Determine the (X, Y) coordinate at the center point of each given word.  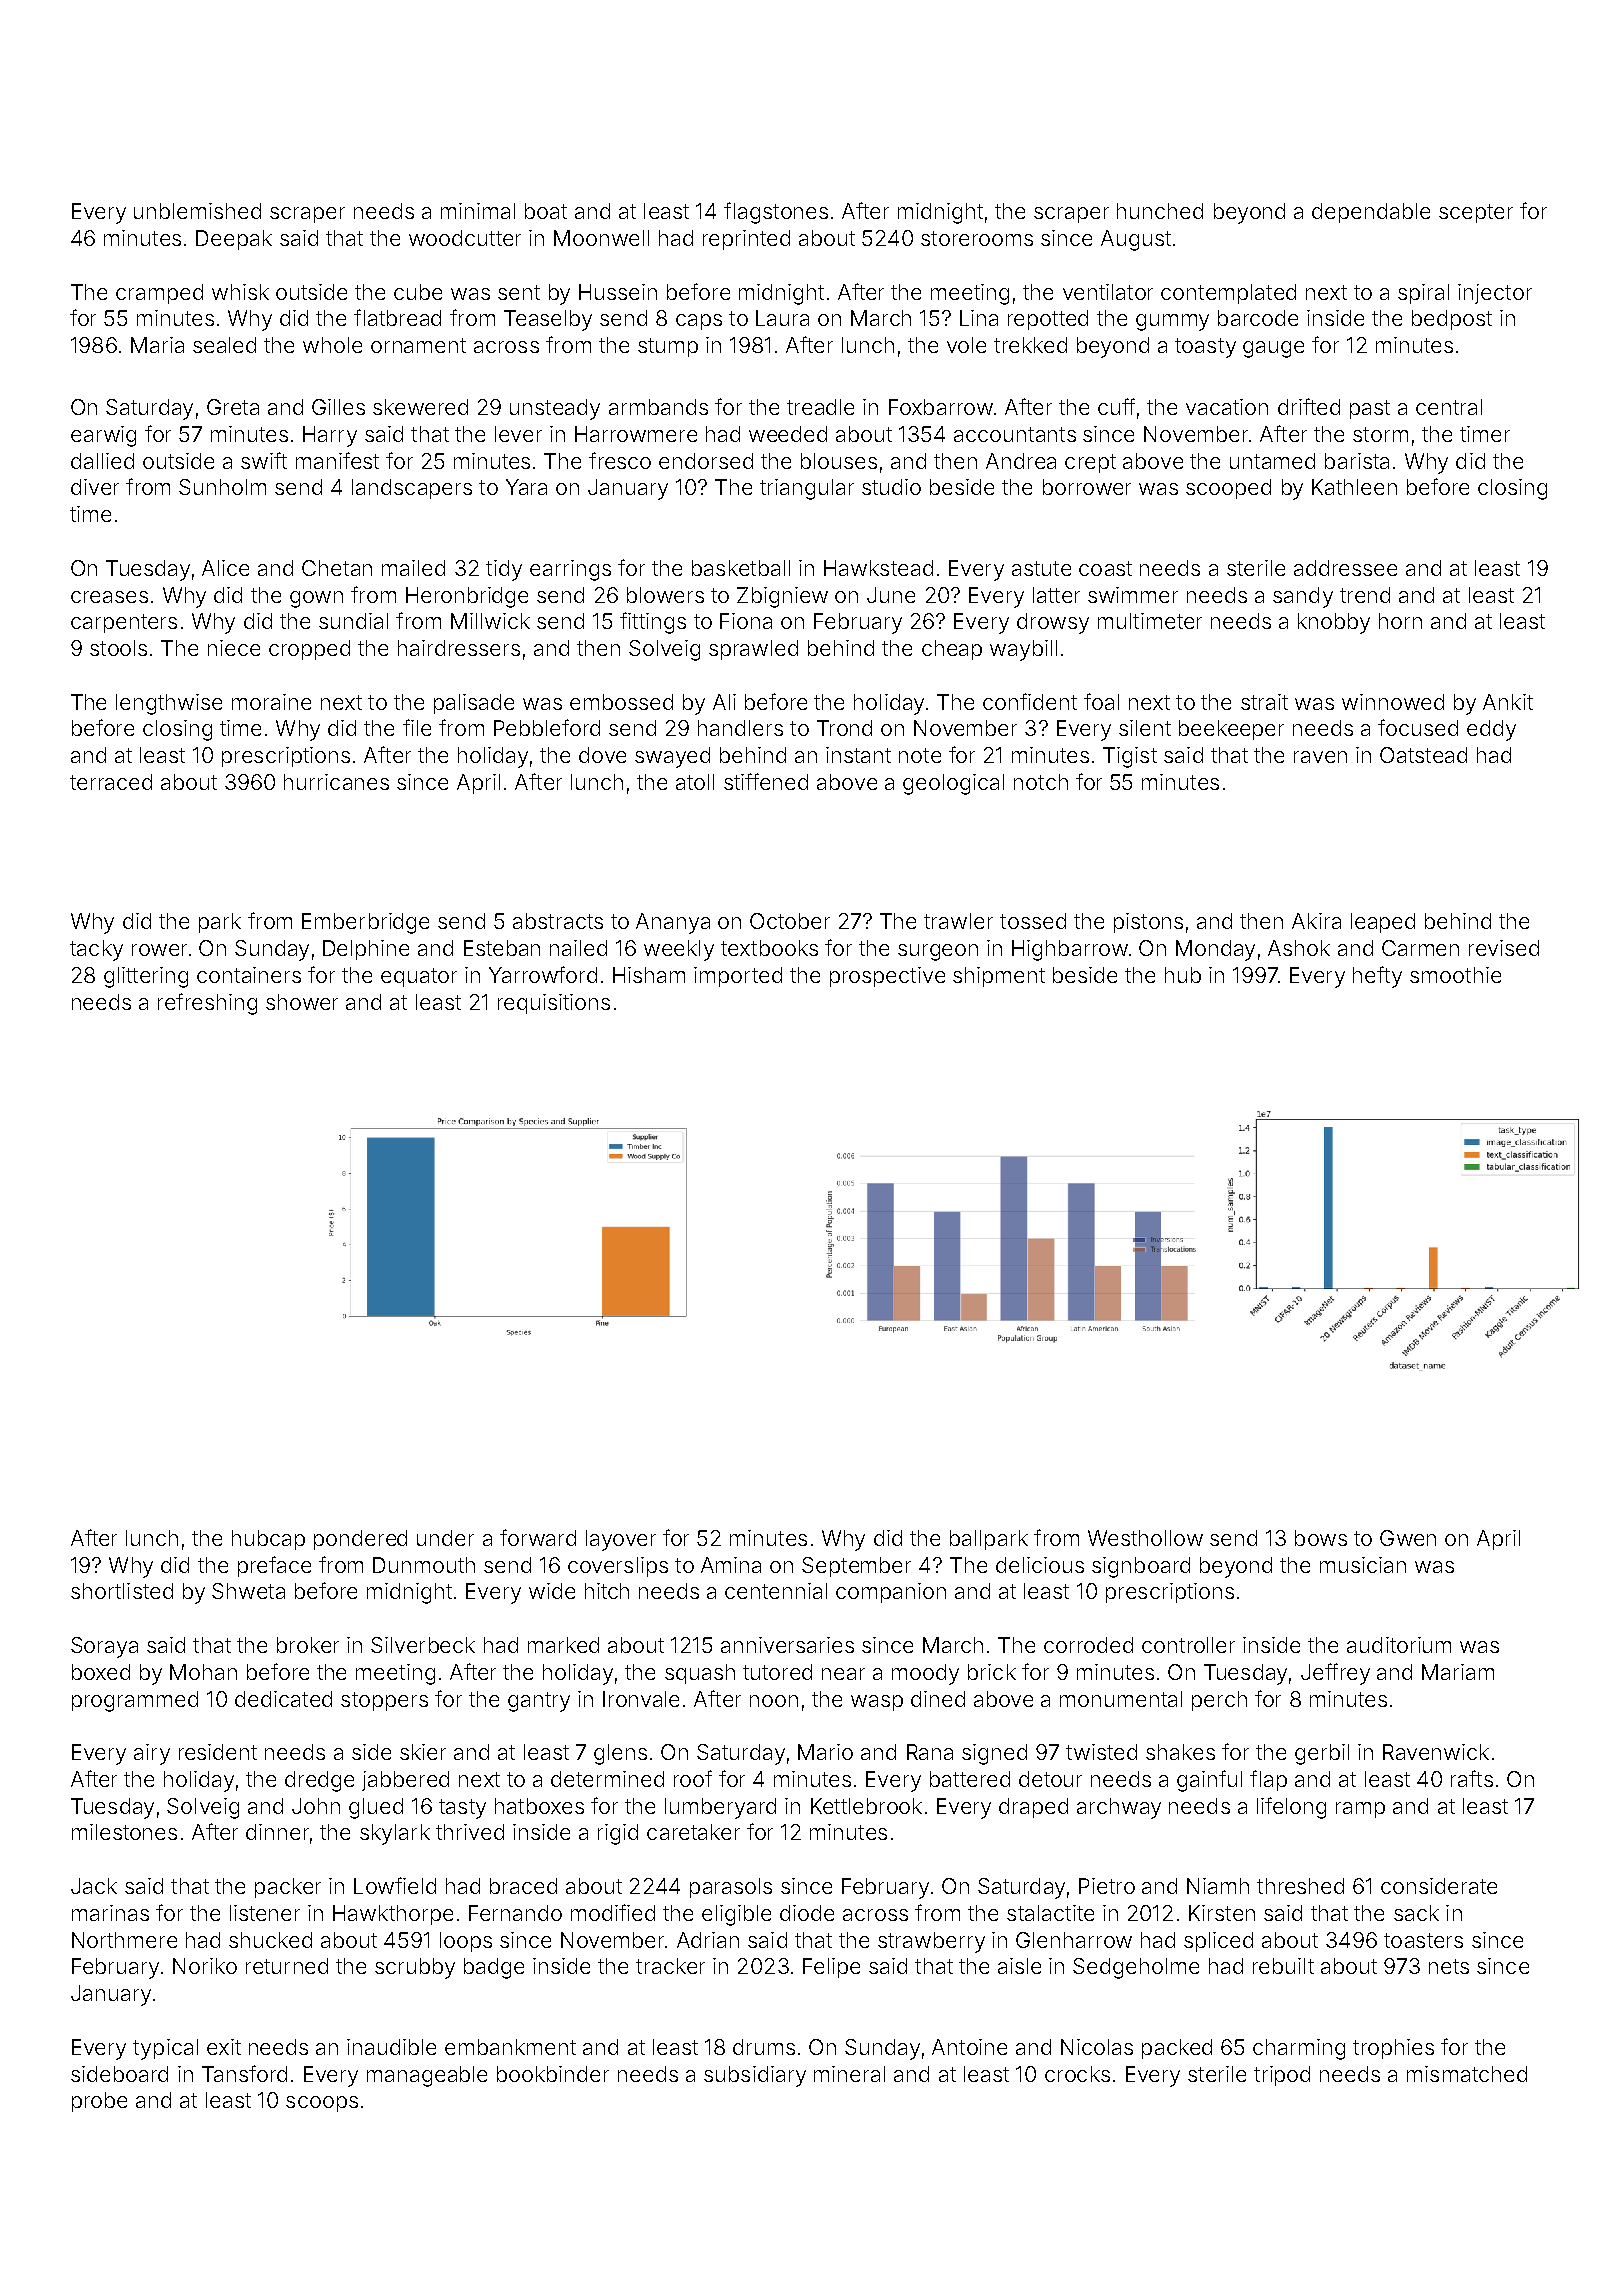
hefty (1377, 977)
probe (99, 2102)
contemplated (1228, 294)
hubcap (268, 1540)
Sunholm (222, 487)
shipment (999, 977)
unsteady (555, 409)
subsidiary (755, 2076)
